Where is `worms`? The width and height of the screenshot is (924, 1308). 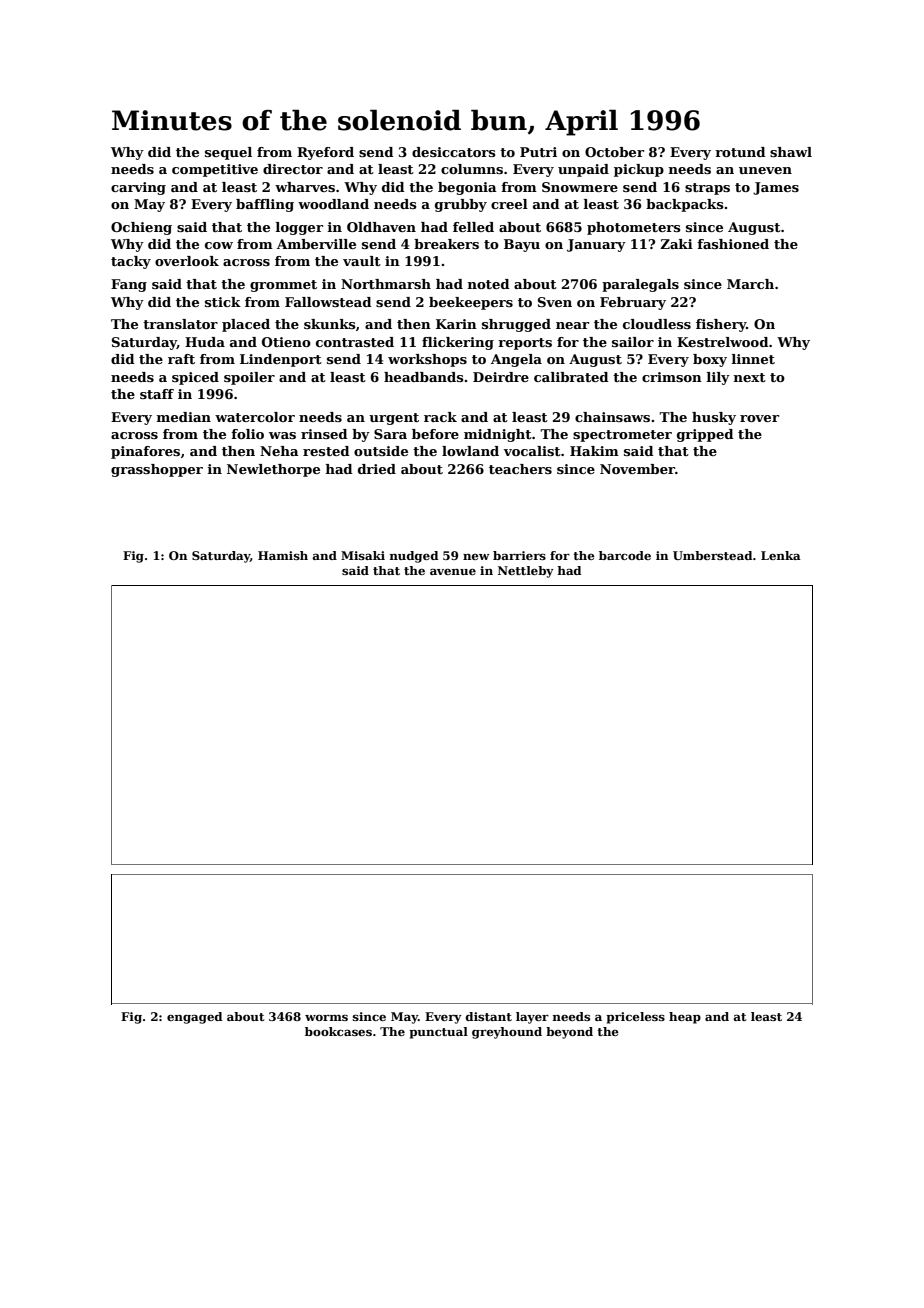
worms is located at coordinates (326, 1018).
